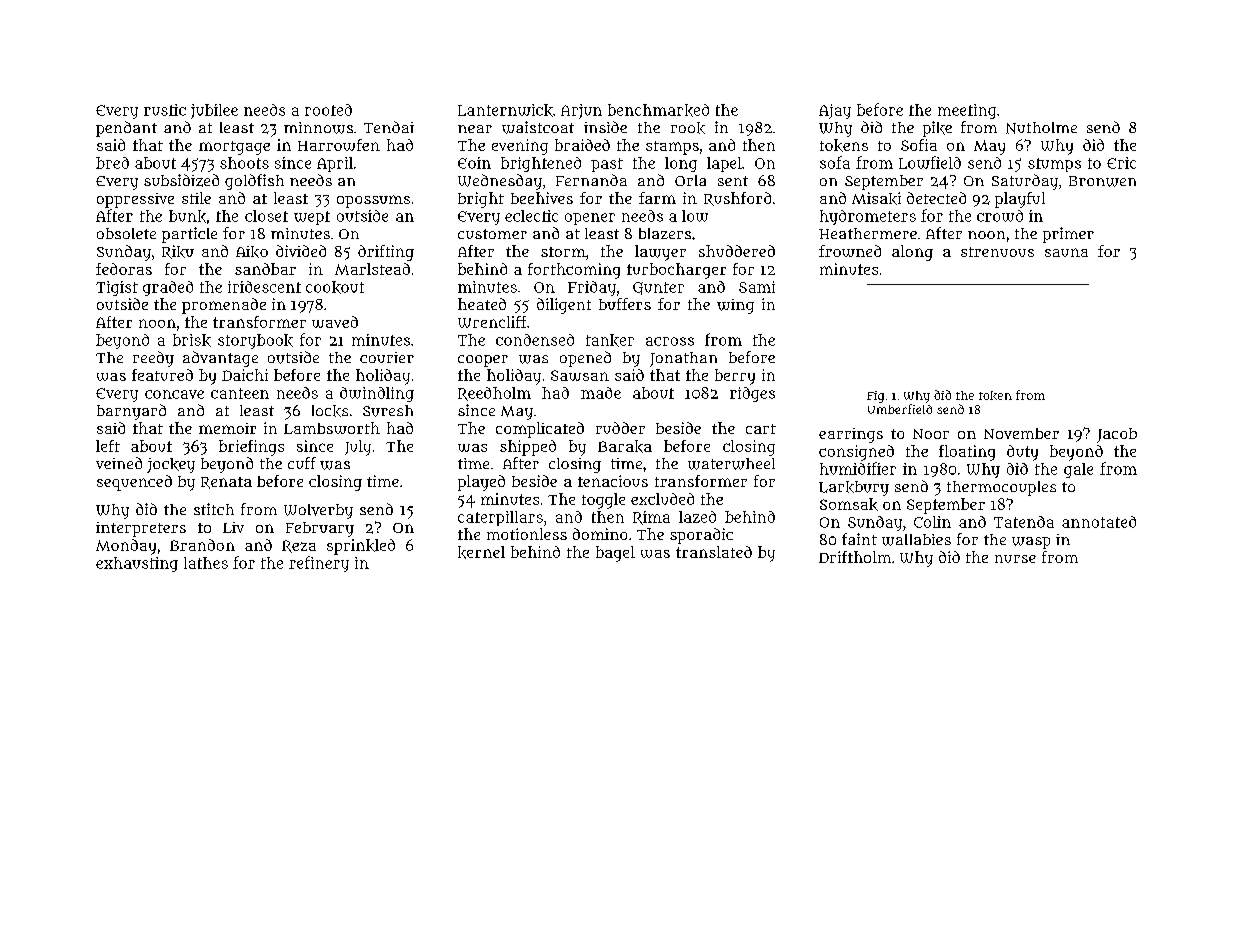  Describe the element at coordinates (320, 529) in the document. I see `February` at that location.
